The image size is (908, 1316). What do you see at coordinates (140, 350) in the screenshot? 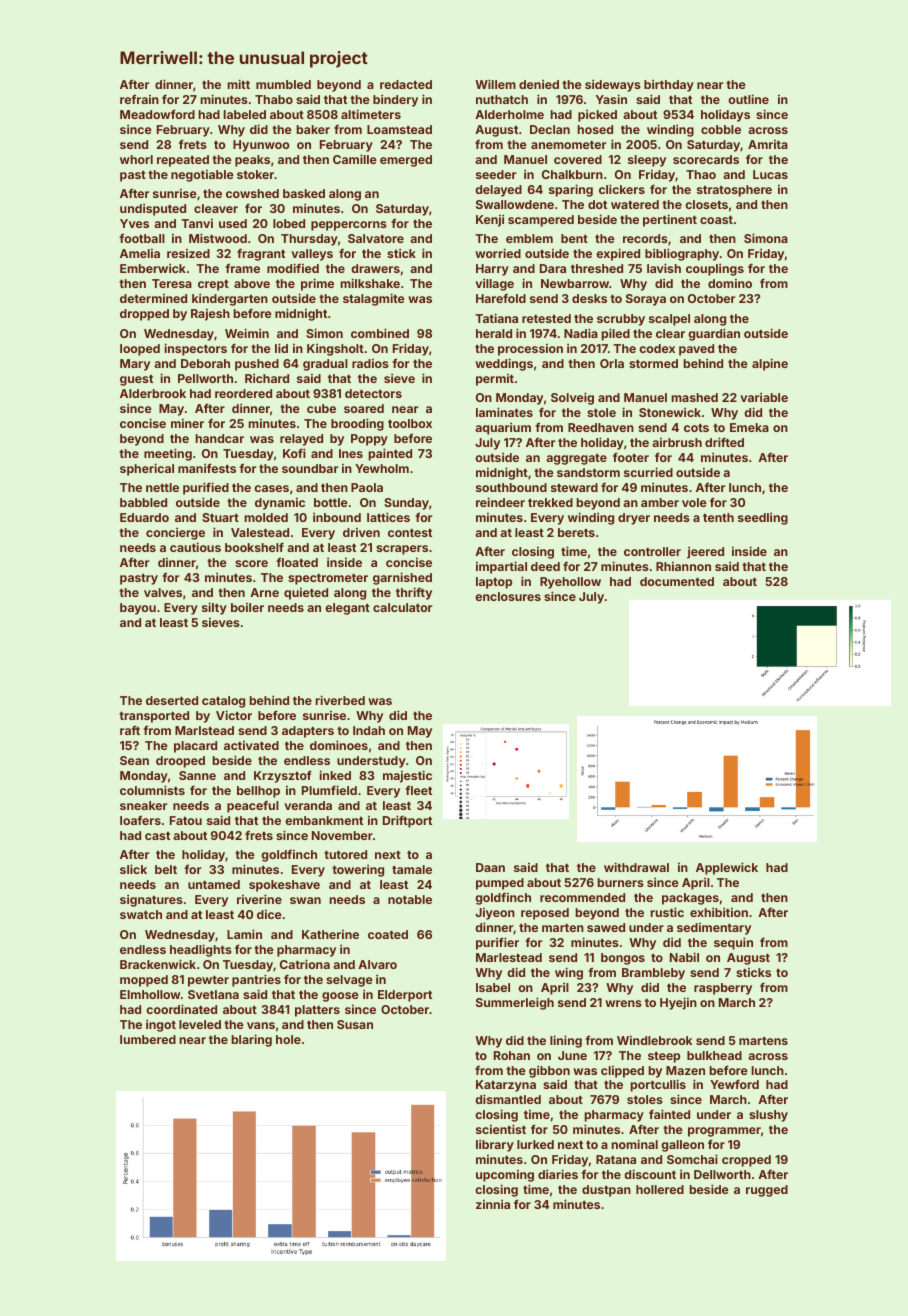
I see `looped` at bounding box center [140, 350].
